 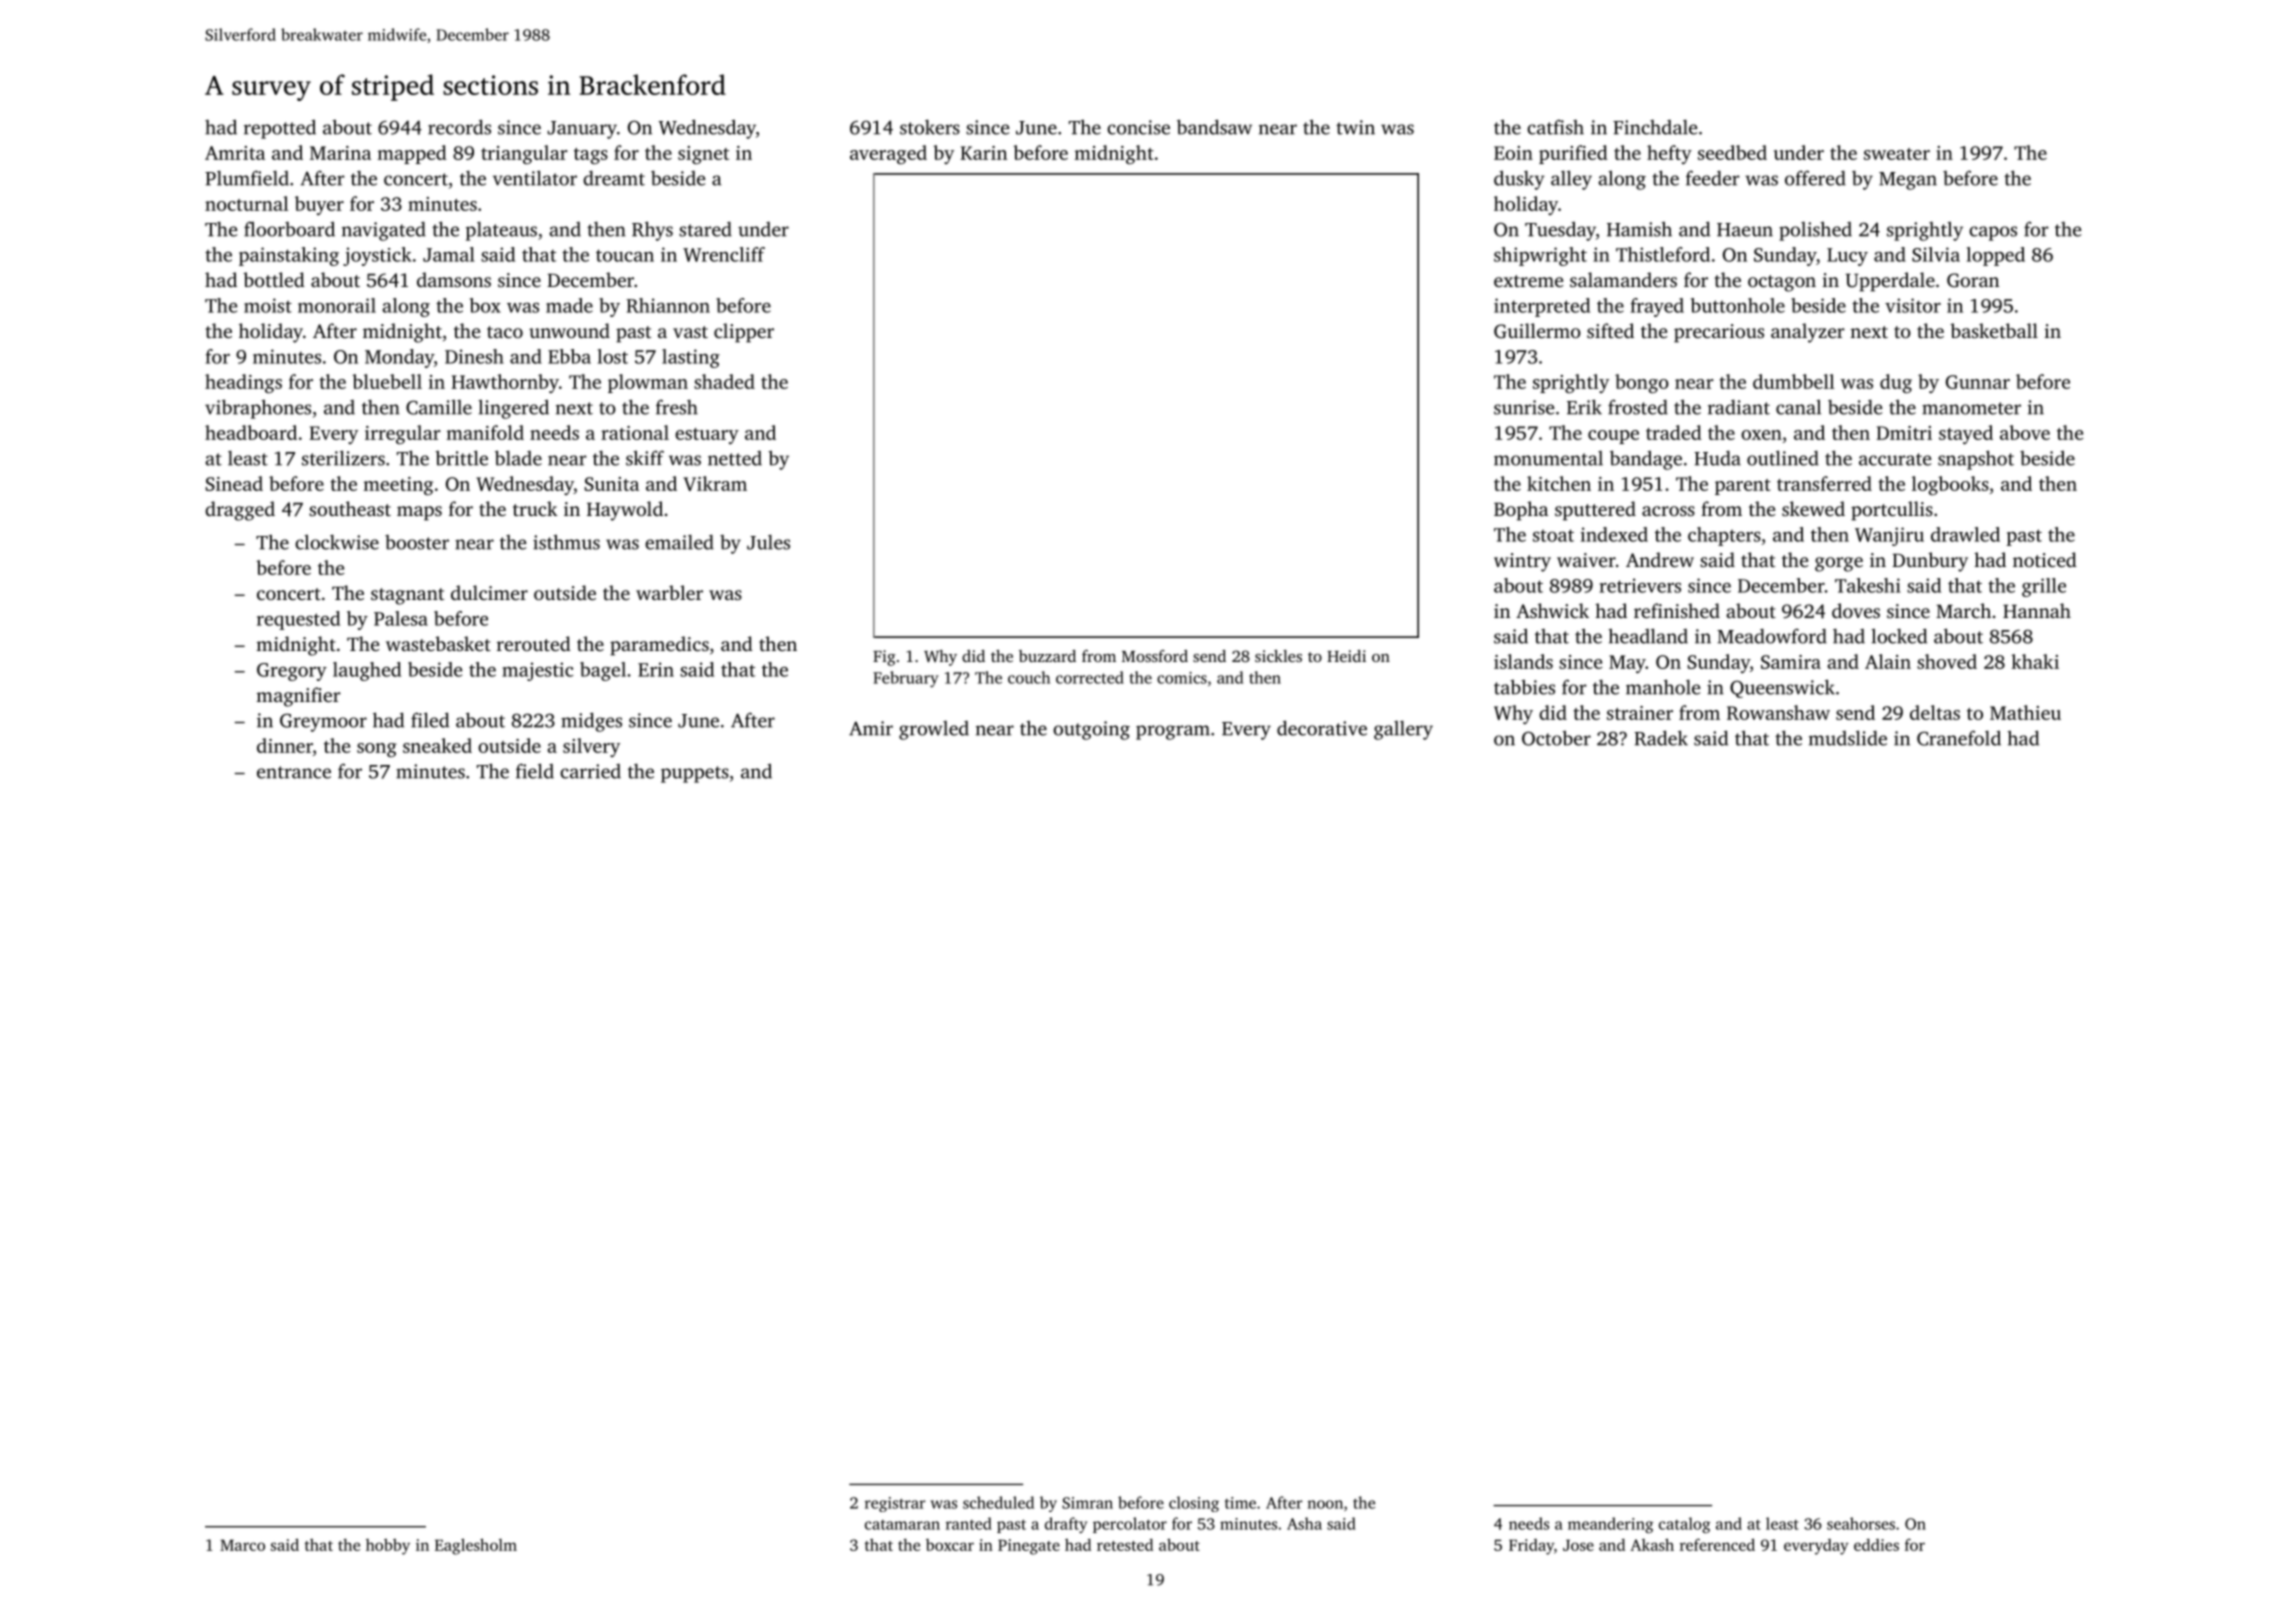 I want to click on Guillermo, so click(x=1537, y=331).
